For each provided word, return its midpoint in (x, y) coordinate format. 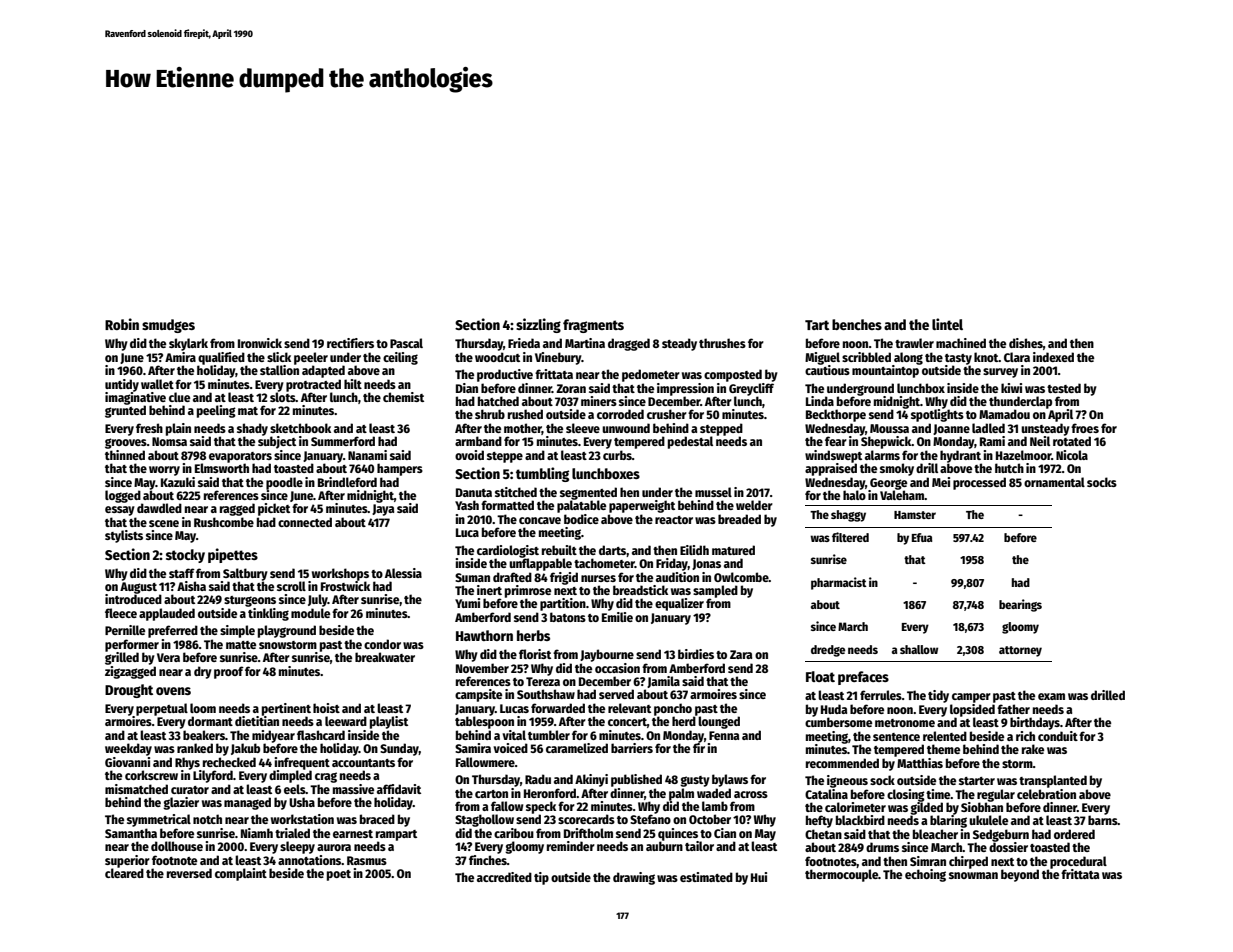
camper (971, 698)
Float (820, 676)
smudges (168, 326)
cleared (124, 873)
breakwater (385, 657)
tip (541, 878)
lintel (947, 324)
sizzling (538, 325)
